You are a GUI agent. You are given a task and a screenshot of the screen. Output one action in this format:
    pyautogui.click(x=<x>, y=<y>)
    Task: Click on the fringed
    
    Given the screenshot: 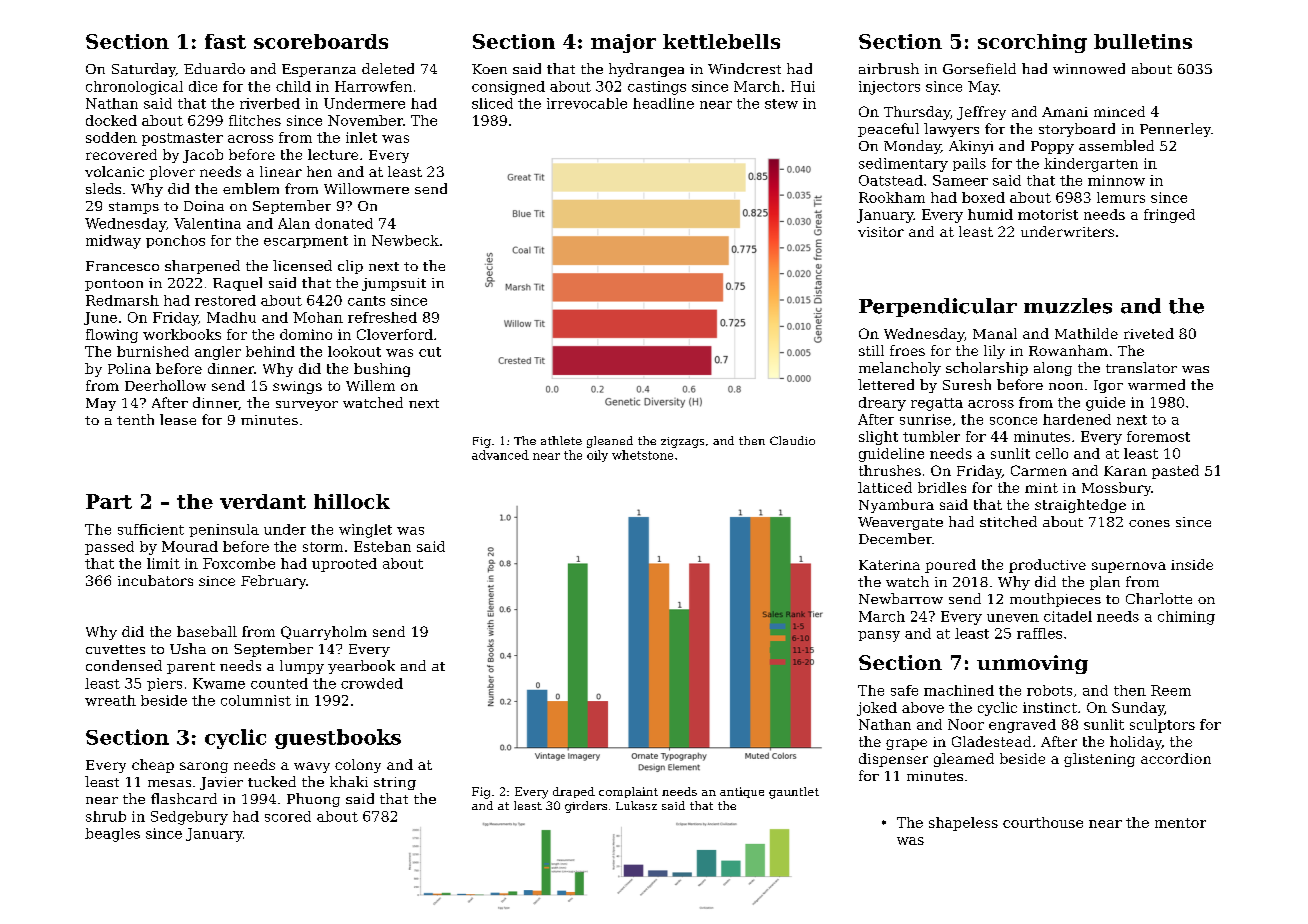 What is the action you would take?
    pyautogui.click(x=1169, y=216)
